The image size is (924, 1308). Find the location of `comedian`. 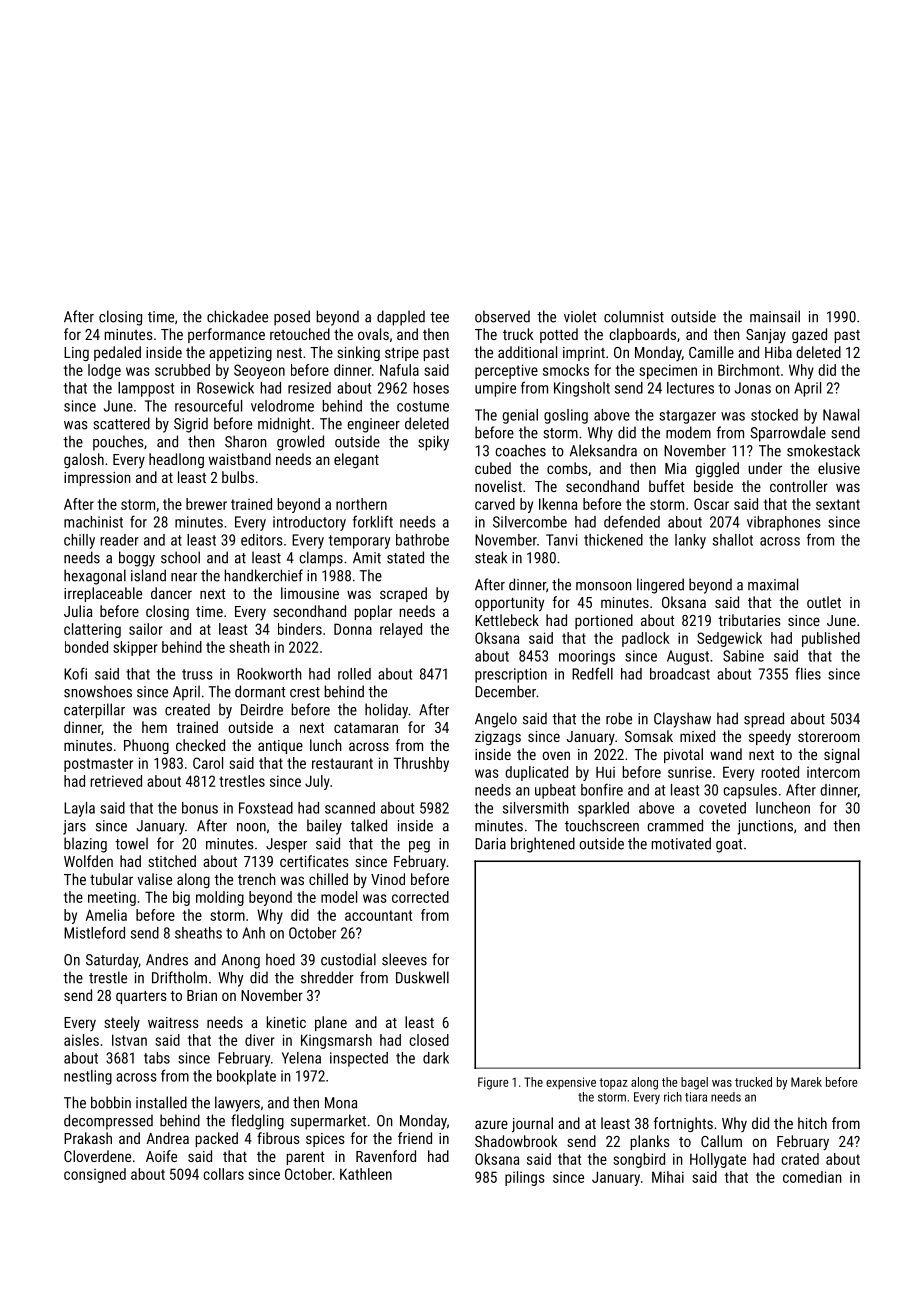

comedian is located at coordinates (812, 1177).
